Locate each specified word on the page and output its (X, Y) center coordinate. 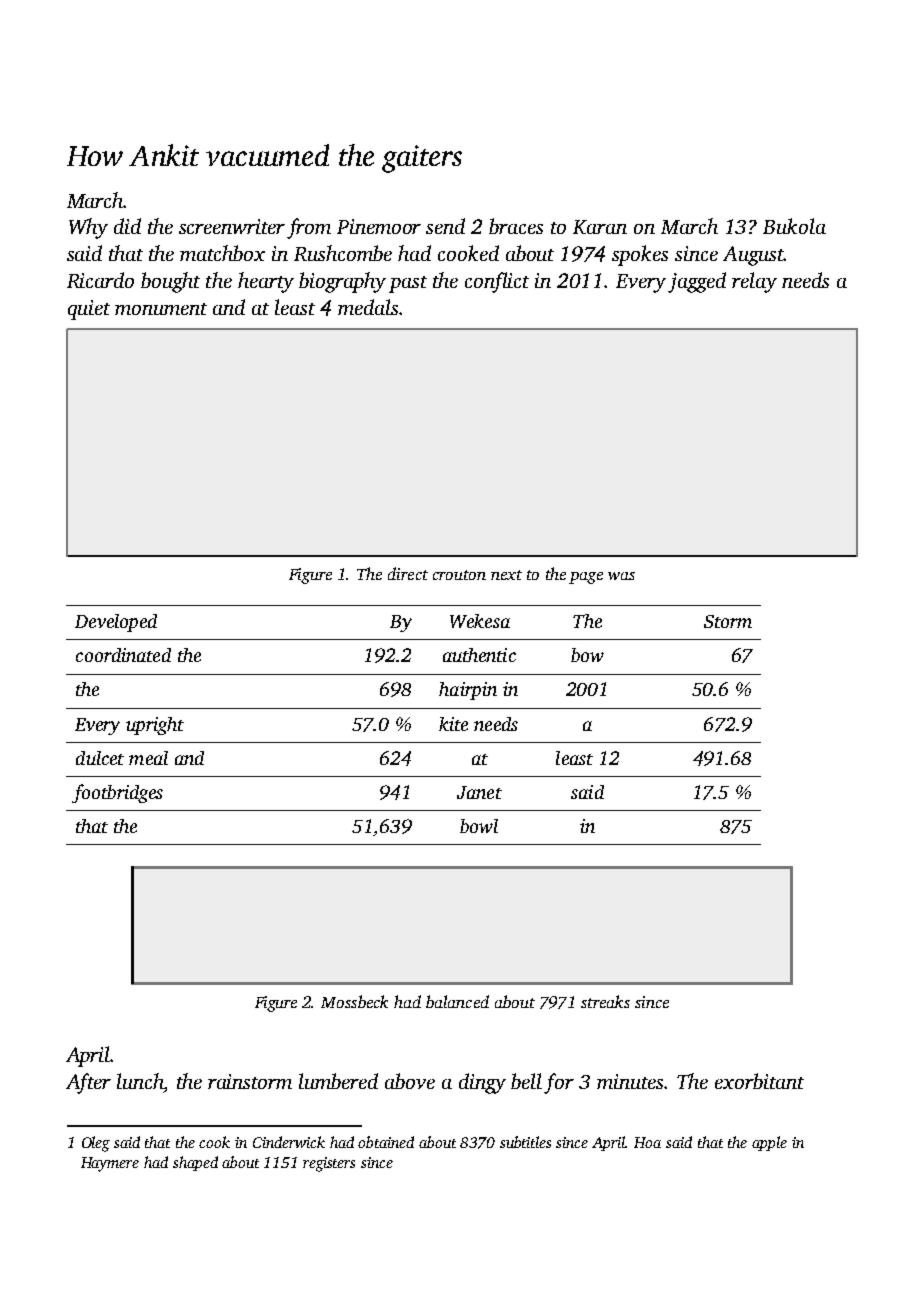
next (506, 575)
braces (516, 226)
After (88, 1083)
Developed (116, 623)
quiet (89, 310)
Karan (600, 227)
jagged (697, 282)
